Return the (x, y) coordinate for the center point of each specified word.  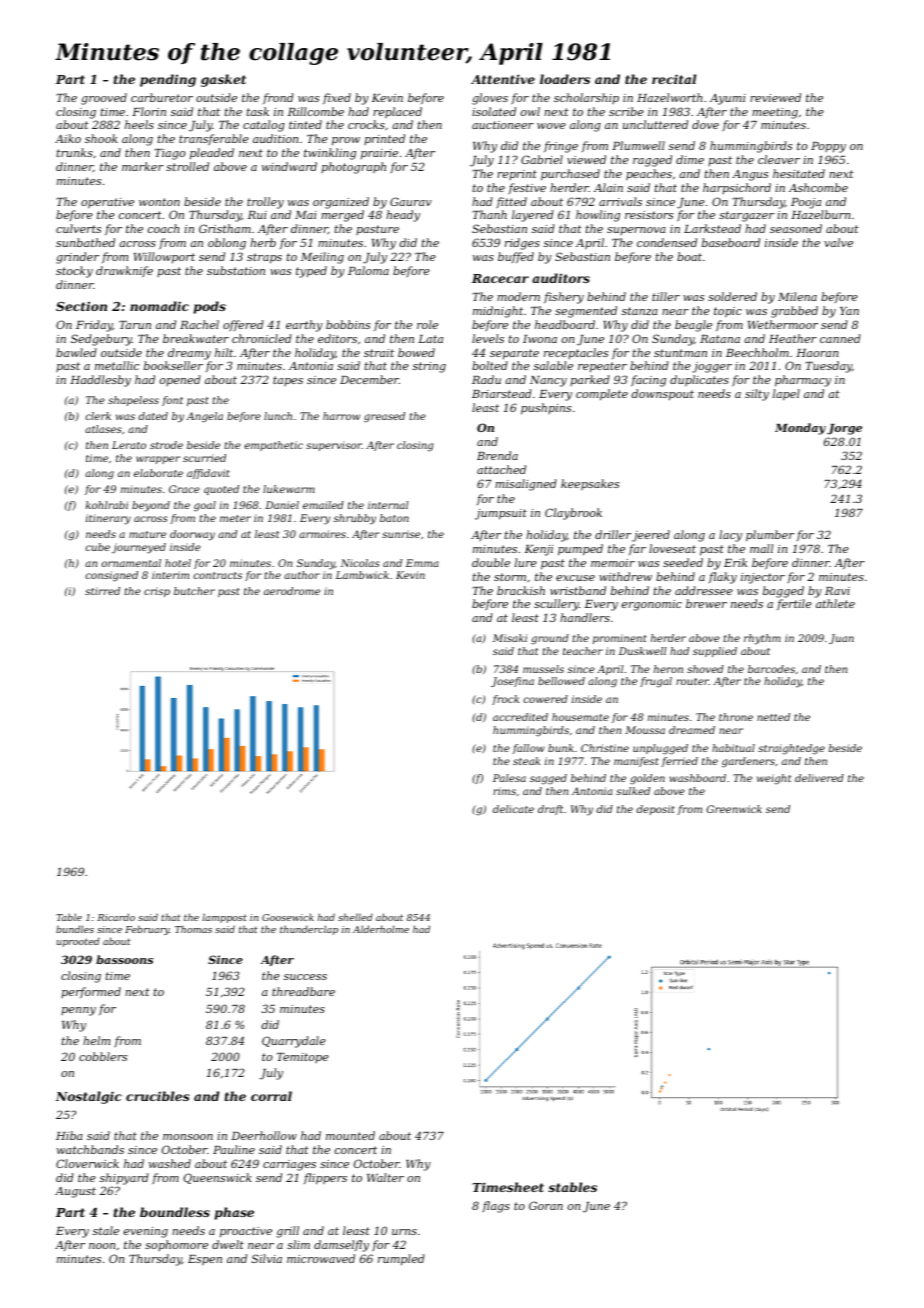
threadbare (303, 991)
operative (107, 203)
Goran (546, 1205)
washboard (698, 778)
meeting (775, 113)
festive (527, 189)
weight (774, 779)
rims (504, 791)
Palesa (509, 778)
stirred (102, 591)
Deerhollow (264, 1135)
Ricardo (116, 917)
